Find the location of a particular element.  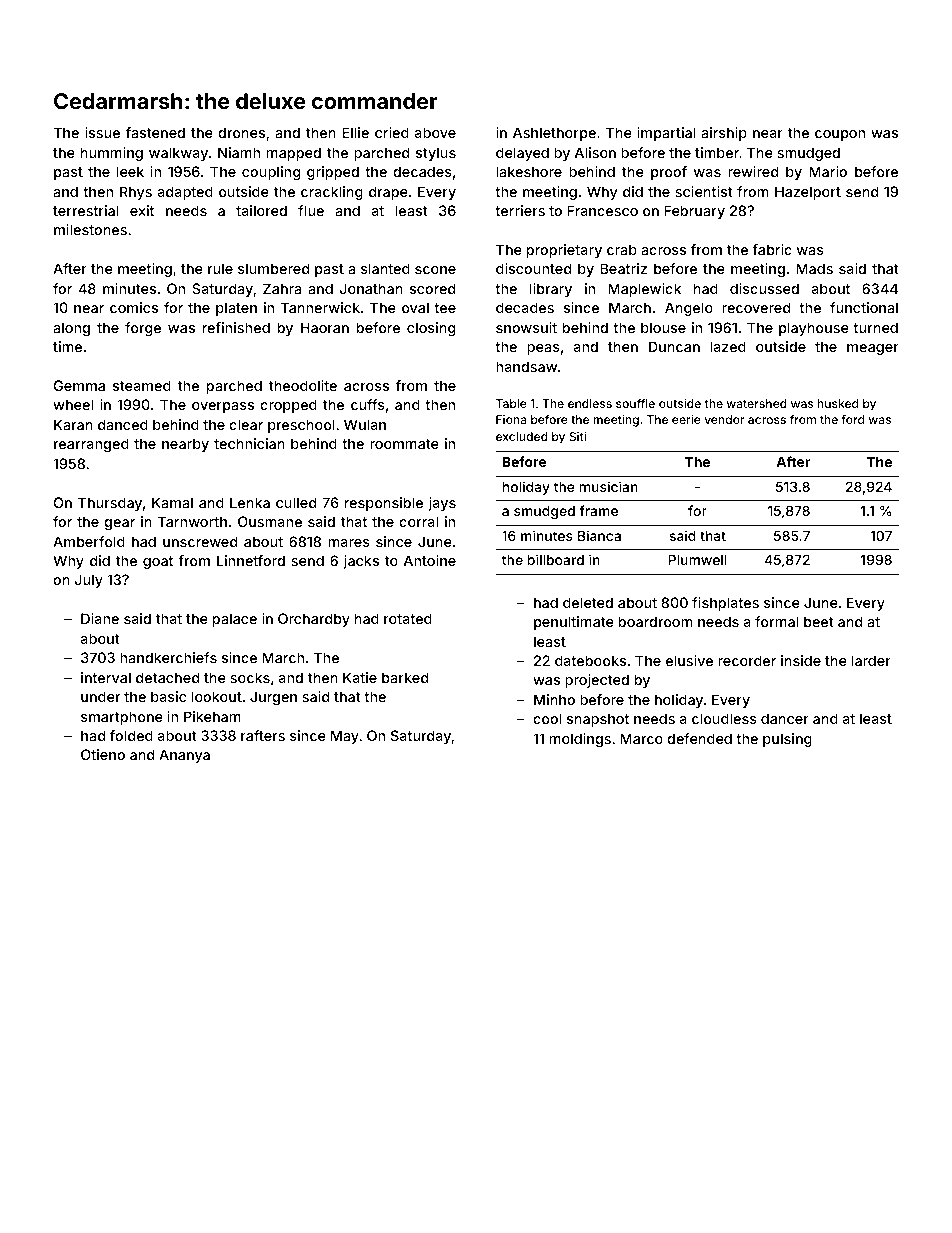

along is located at coordinates (71, 329).
